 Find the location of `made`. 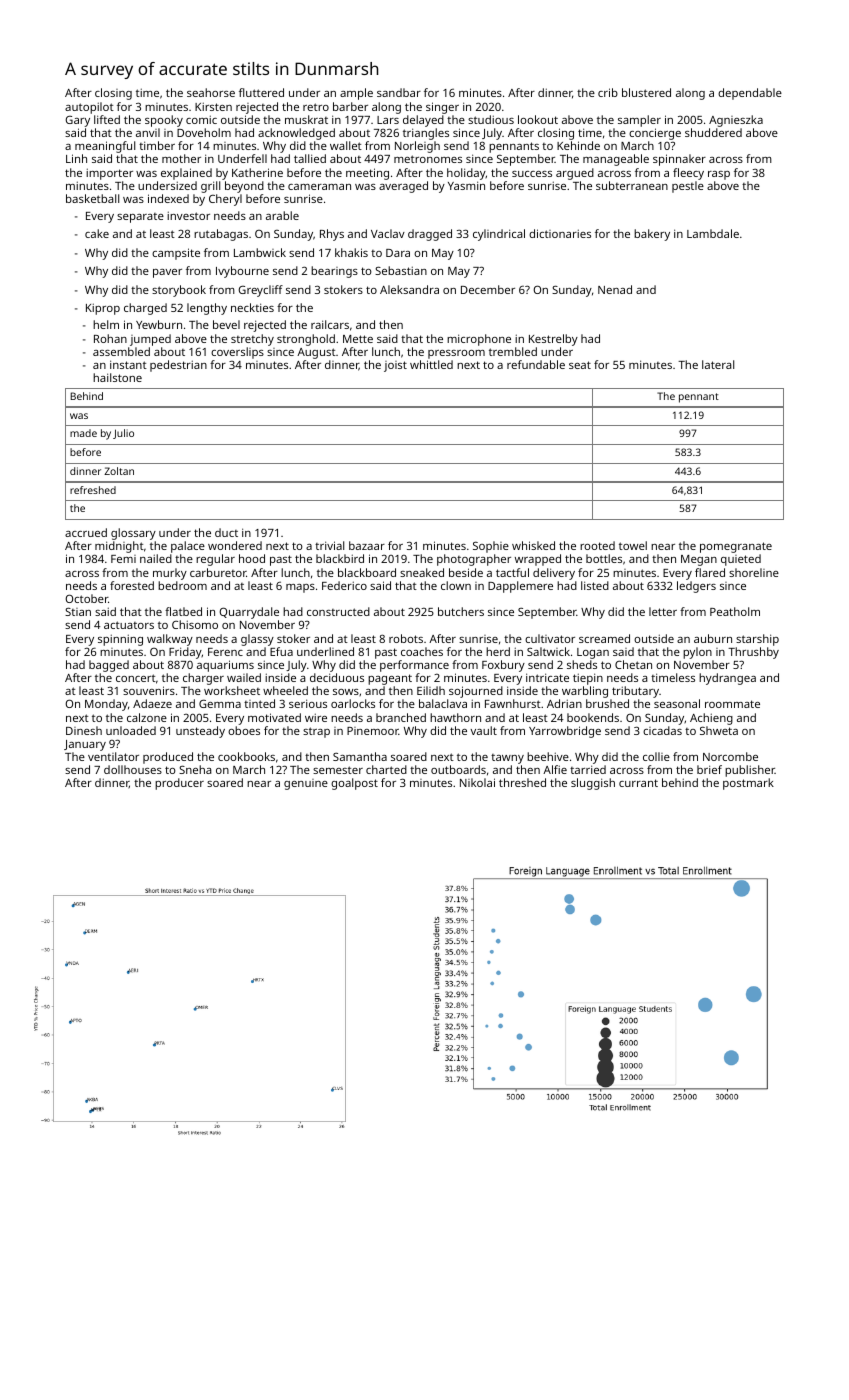

made is located at coordinates (83, 433).
